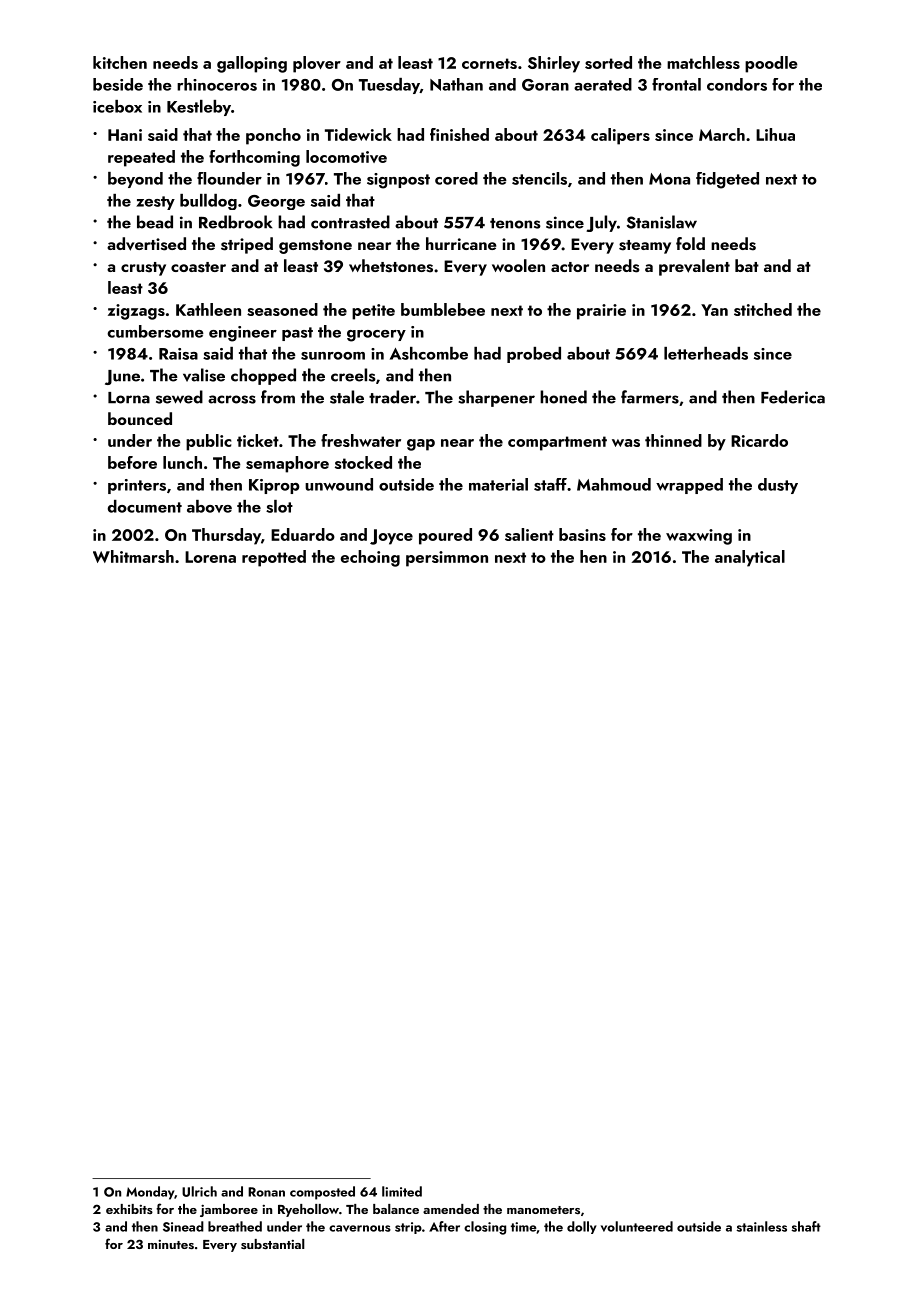  What do you see at coordinates (706, 353) in the document?
I see `letterheads` at bounding box center [706, 353].
